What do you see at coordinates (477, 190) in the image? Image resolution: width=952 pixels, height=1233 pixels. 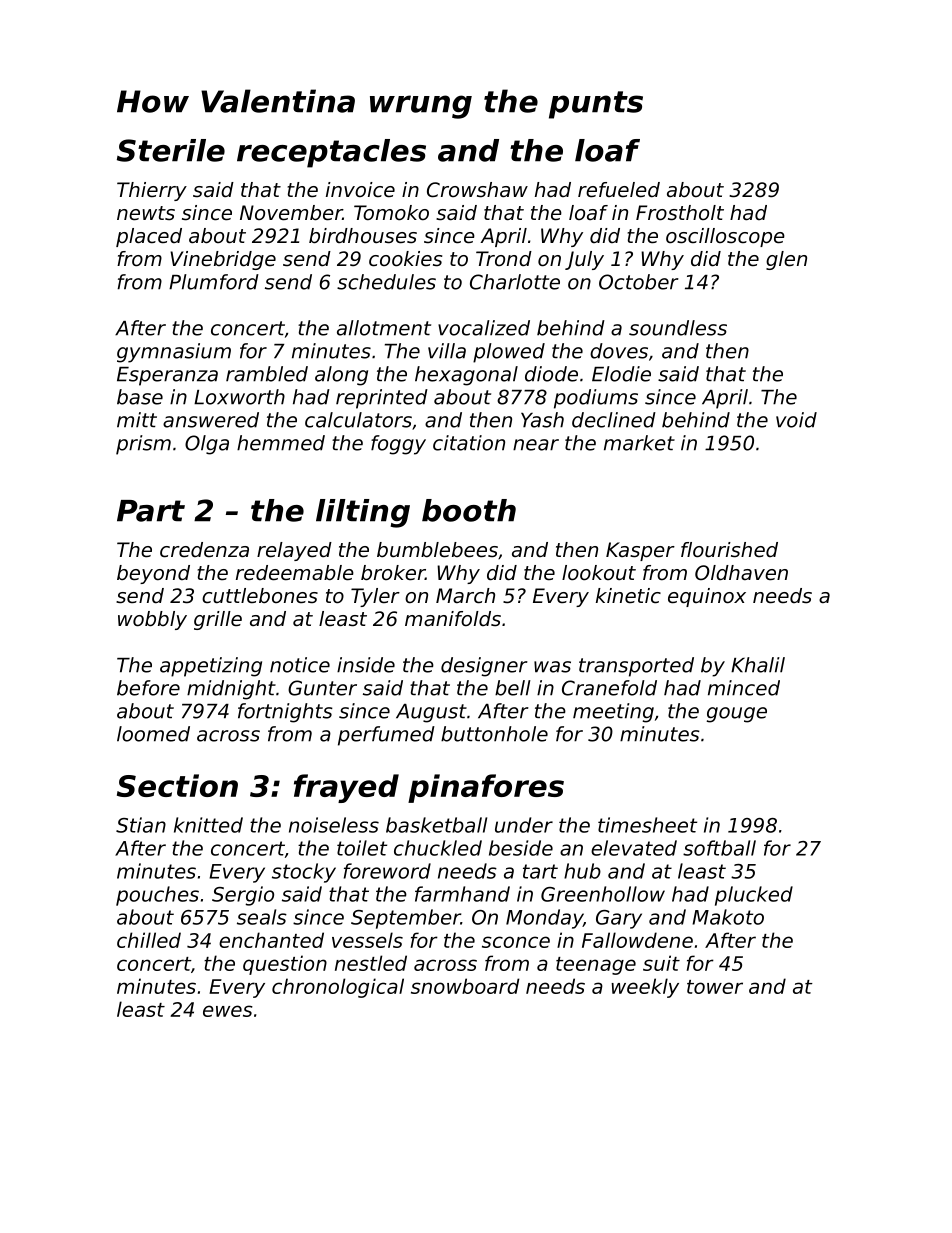 I see `Crowshaw` at bounding box center [477, 190].
